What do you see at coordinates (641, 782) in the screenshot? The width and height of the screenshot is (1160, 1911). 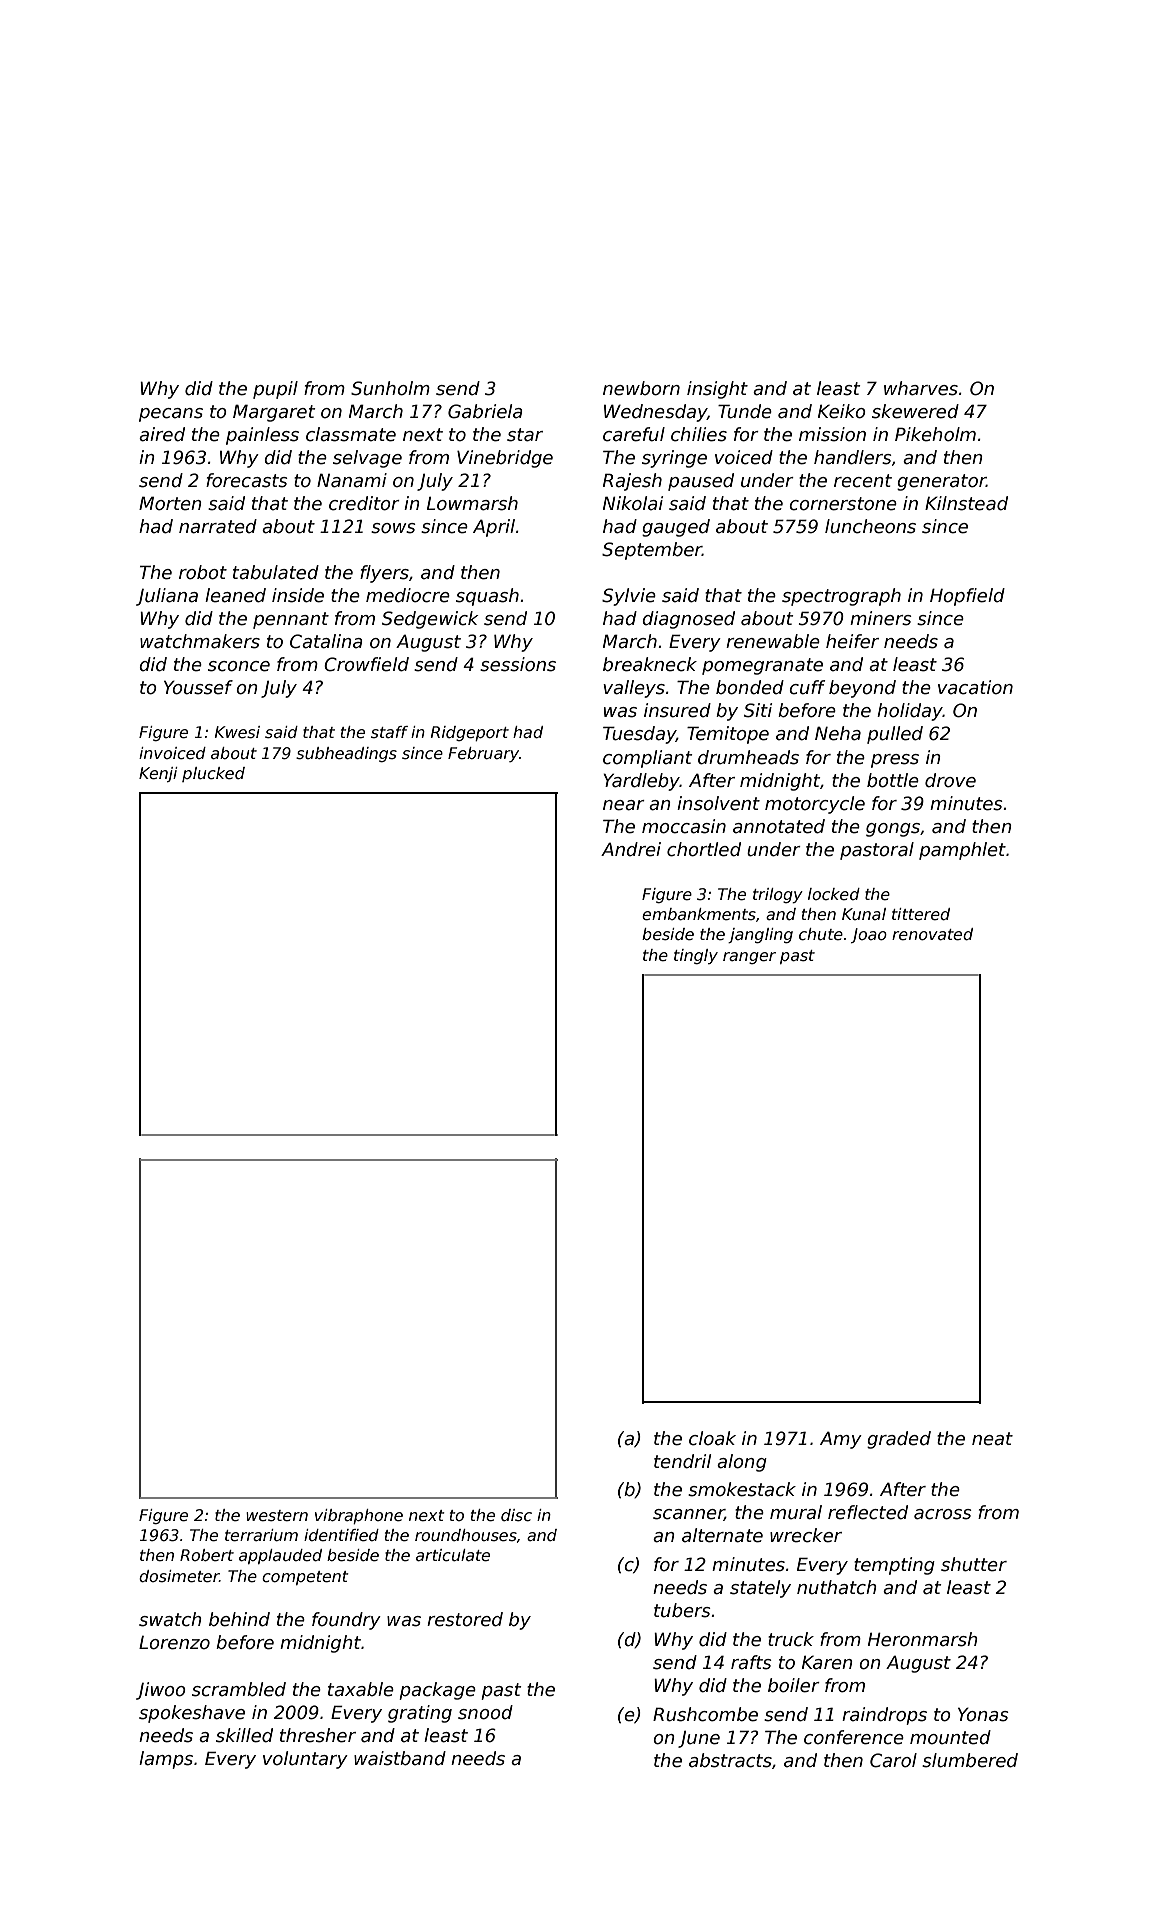 I see `Yardleby` at bounding box center [641, 782].
